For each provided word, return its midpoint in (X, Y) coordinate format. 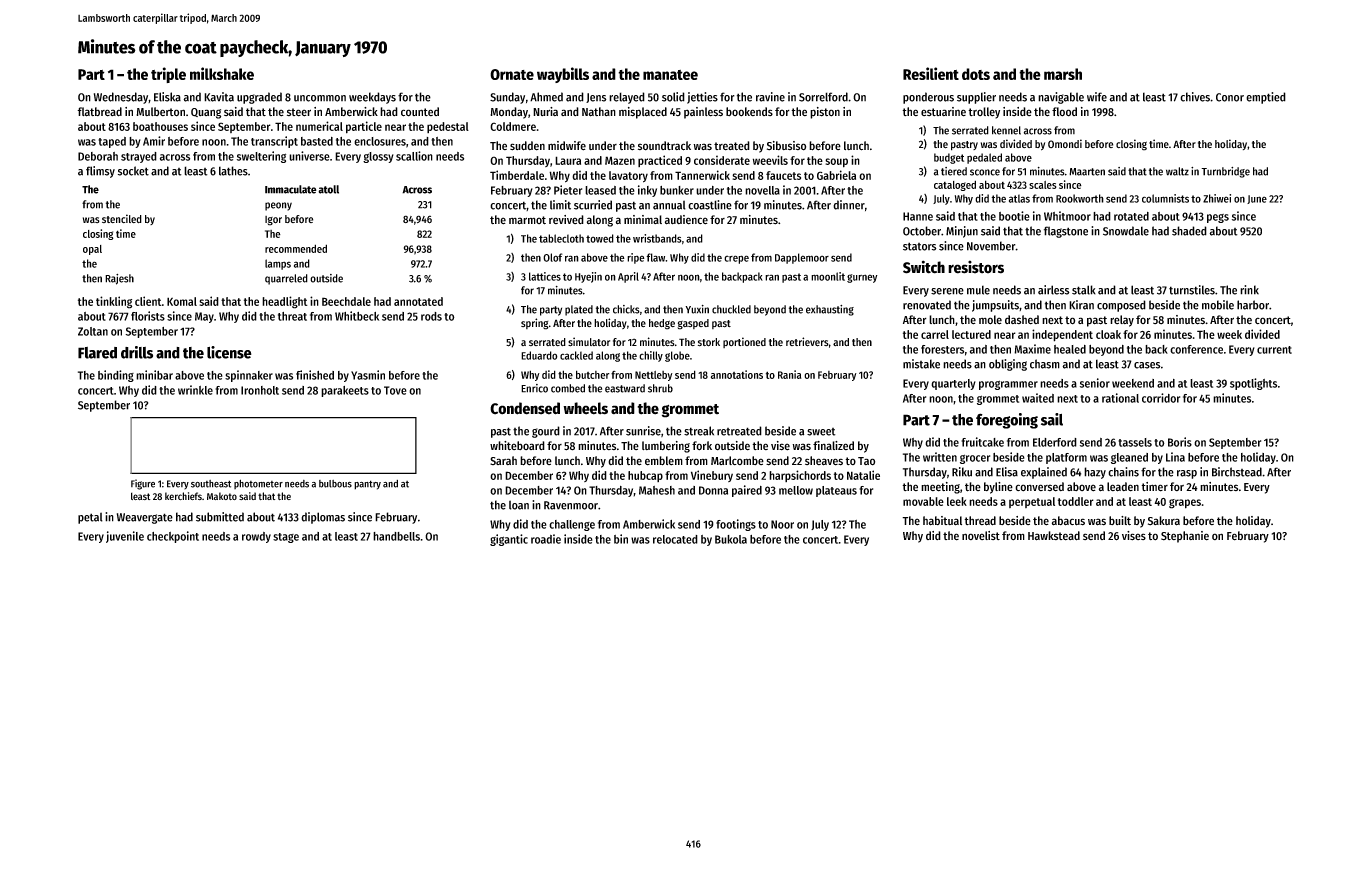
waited (1038, 398)
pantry (367, 485)
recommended (296, 248)
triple (168, 75)
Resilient (931, 73)
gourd (546, 432)
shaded (1189, 231)
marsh (1063, 74)
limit (560, 205)
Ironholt (260, 390)
